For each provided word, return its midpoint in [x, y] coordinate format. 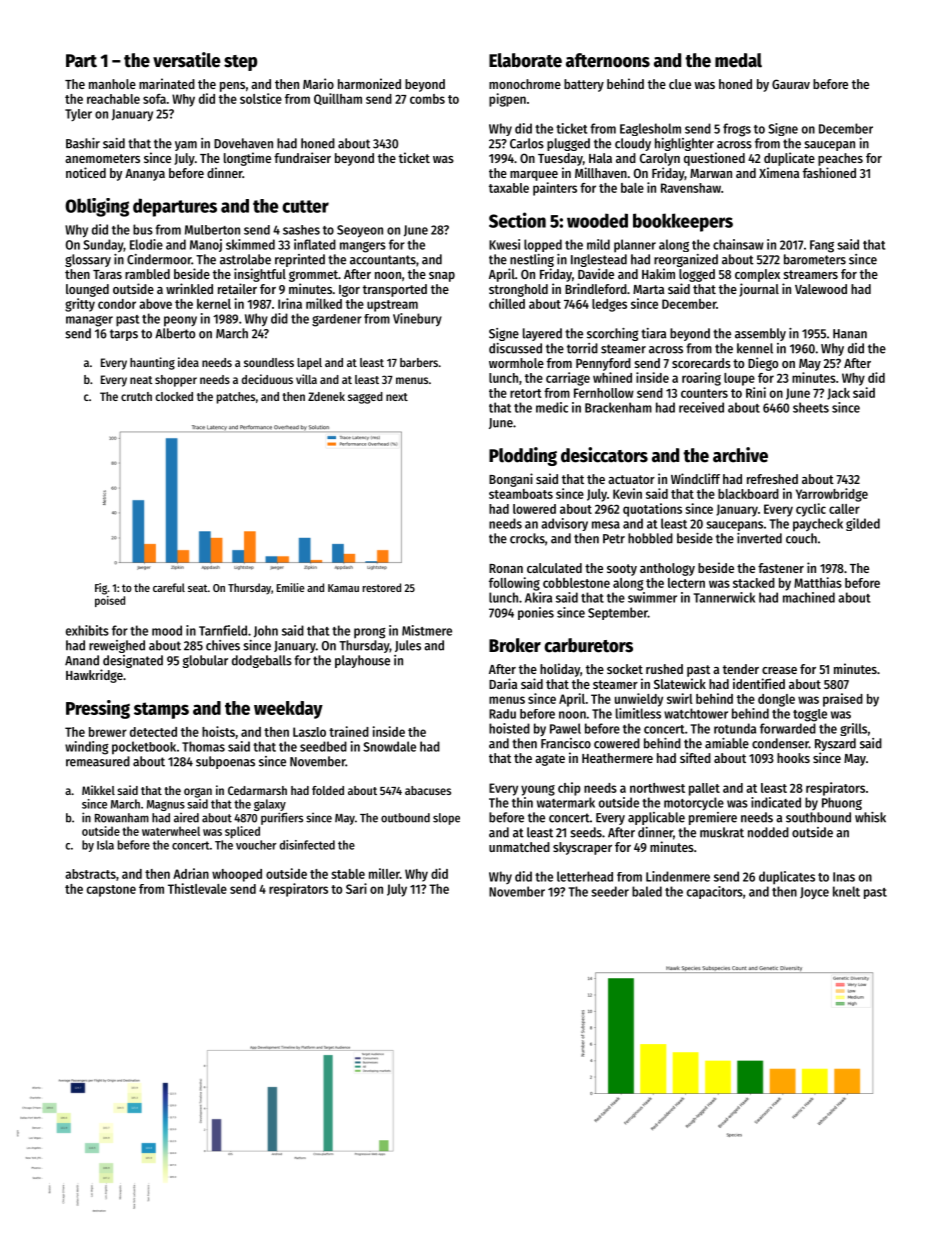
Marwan [711, 173]
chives [223, 645]
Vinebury [417, 319]
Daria [503, 683]
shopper [176, 381]
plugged [568, 144]
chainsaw [738, 244]
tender [741, 669]
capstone [111, 891]
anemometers [102, 158]
